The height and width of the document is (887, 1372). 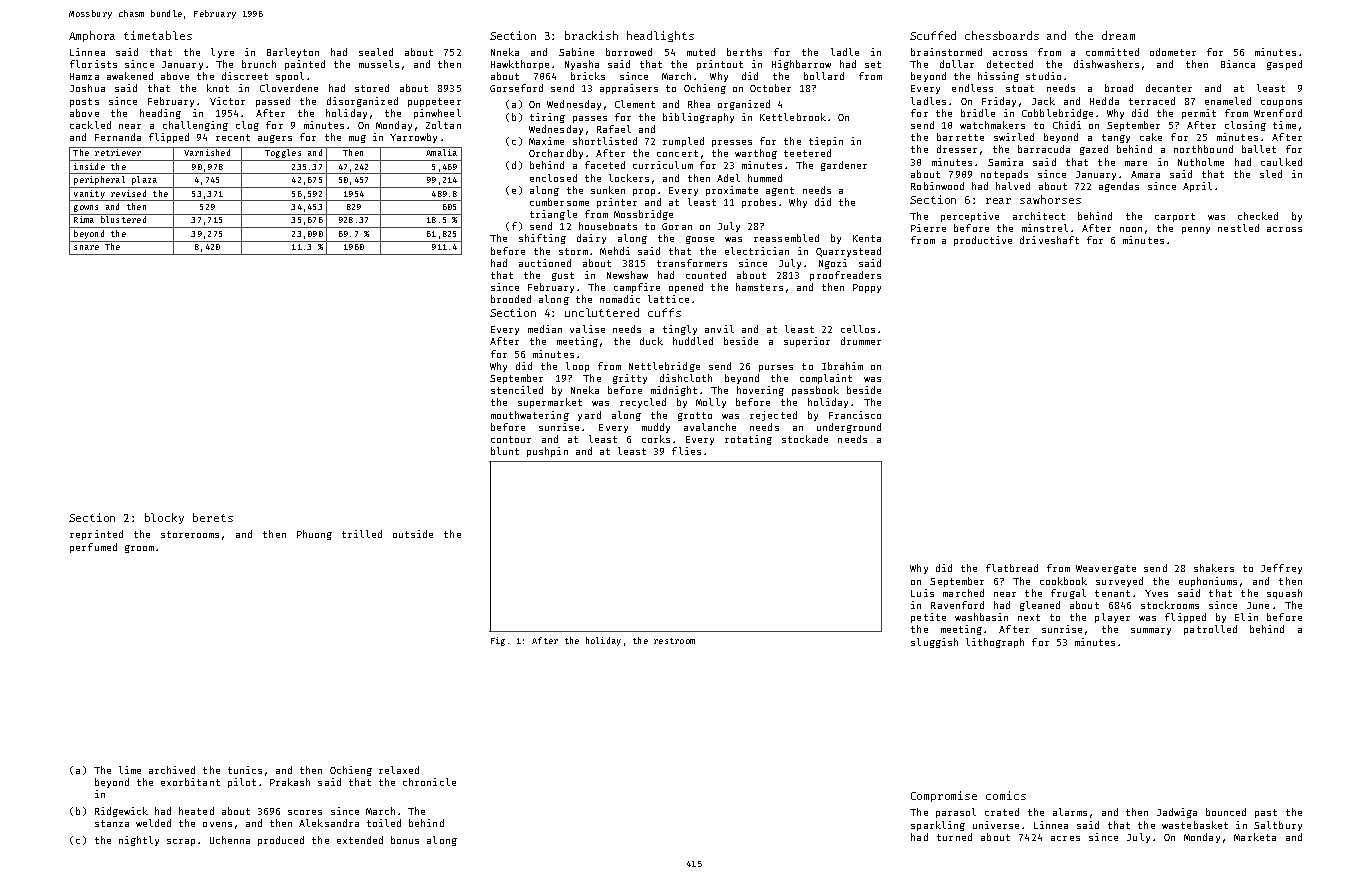 What do you see at coordinates (656, 439) in the document?
I see `corks` at bounding box center [656, 439].
